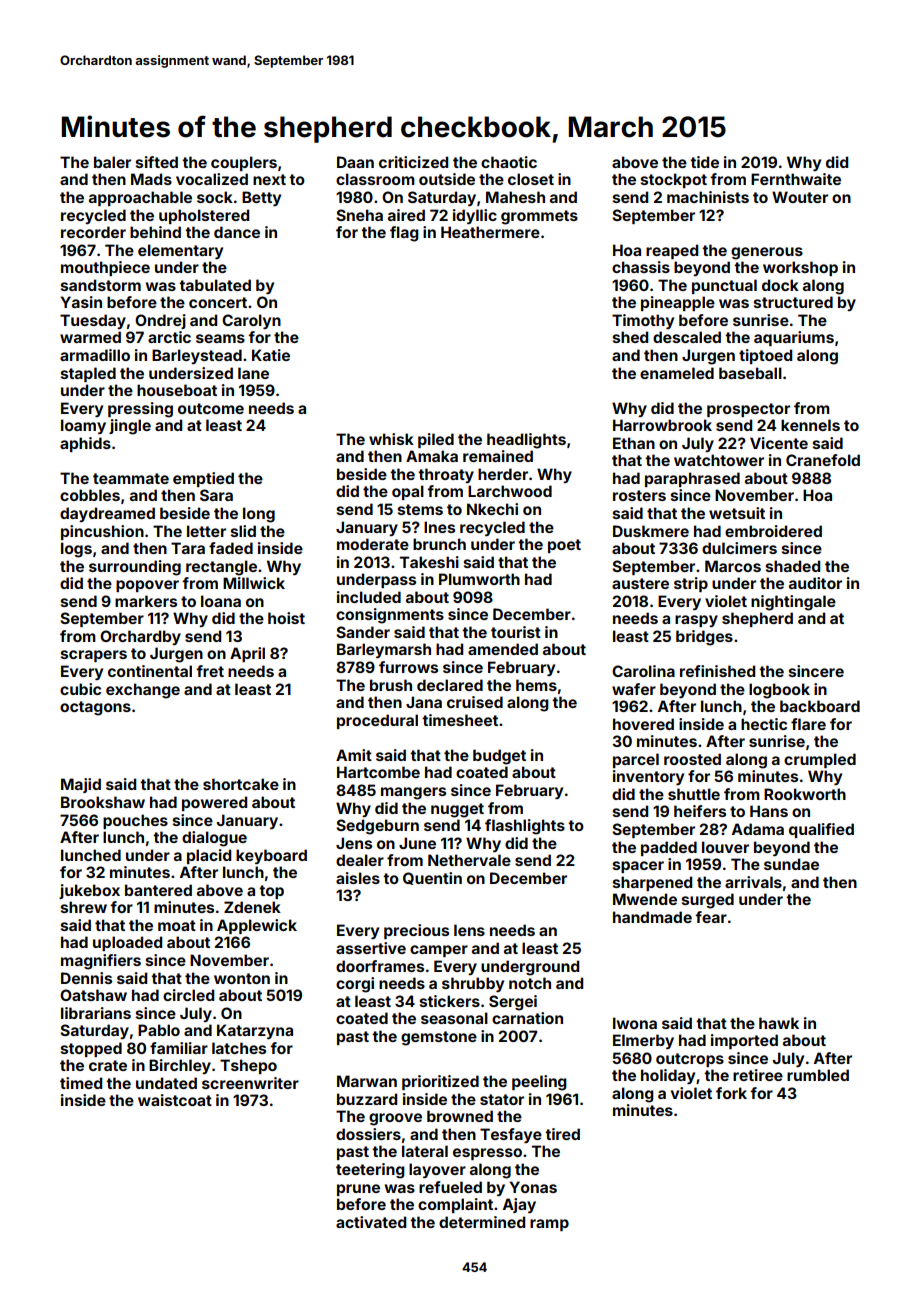 This page has width=924, height=1308. Describe the element at coordinates (250, 1083) in the page. I see `screenwriter` at that location.
